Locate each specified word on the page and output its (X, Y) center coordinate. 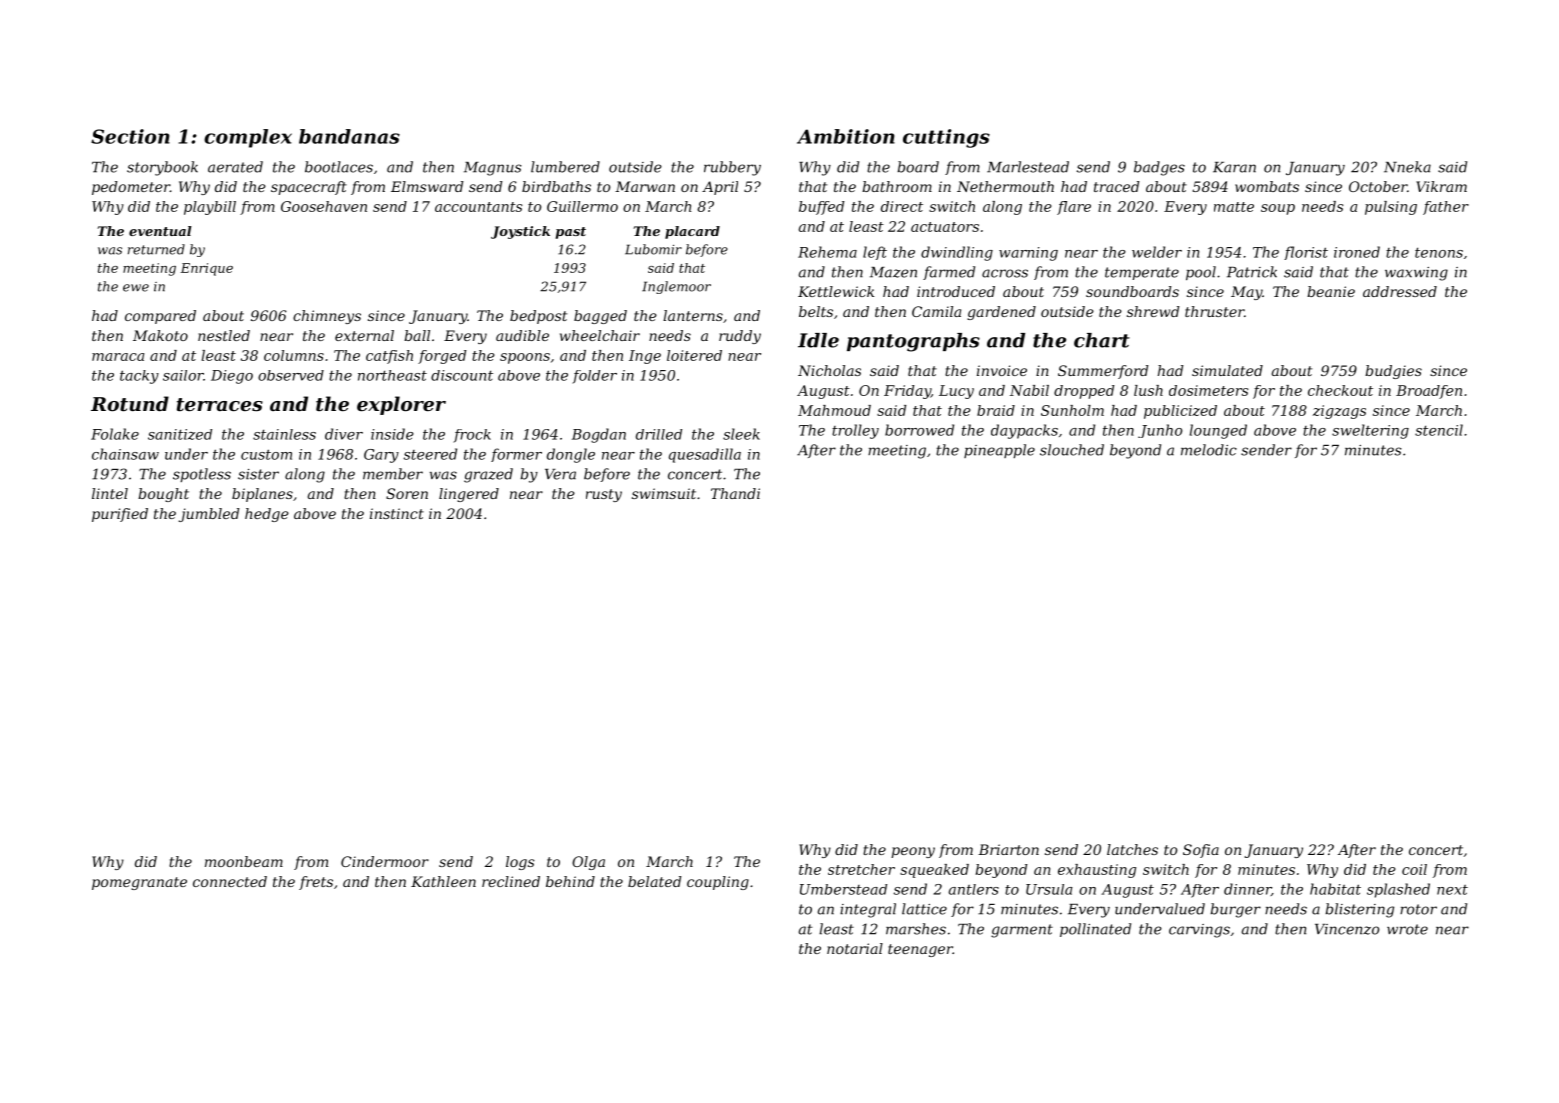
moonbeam (244, 861)
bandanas (349, 136)
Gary (381, 456)
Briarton (1008, 849)
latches (1132, 849)
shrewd (1153, 311)
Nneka (1407, 167)
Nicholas (829, 370)
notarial (855, 948)
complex (248, 138)
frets (316, 883)
